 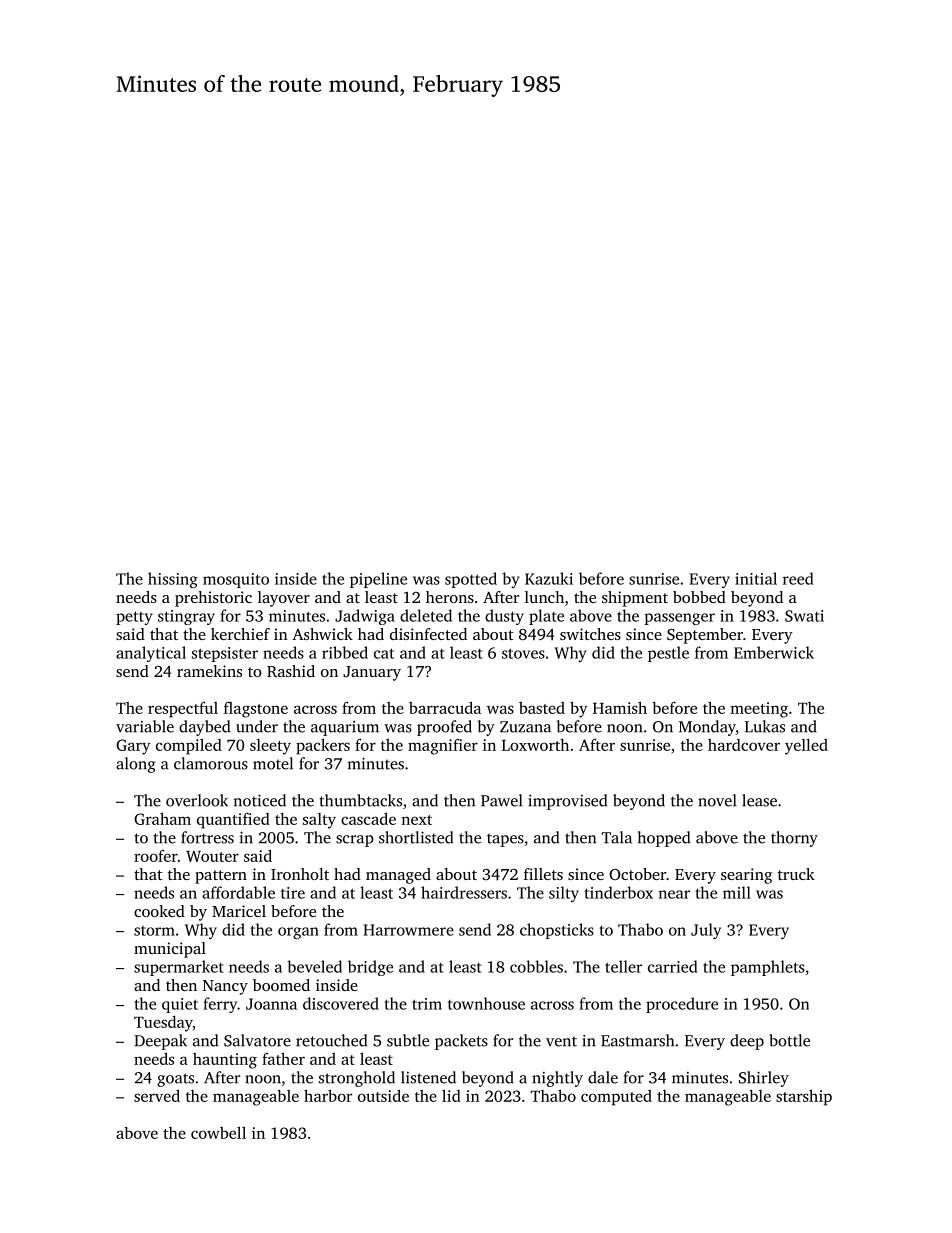 I want to click on affordable, so click(x=238, y=892).
